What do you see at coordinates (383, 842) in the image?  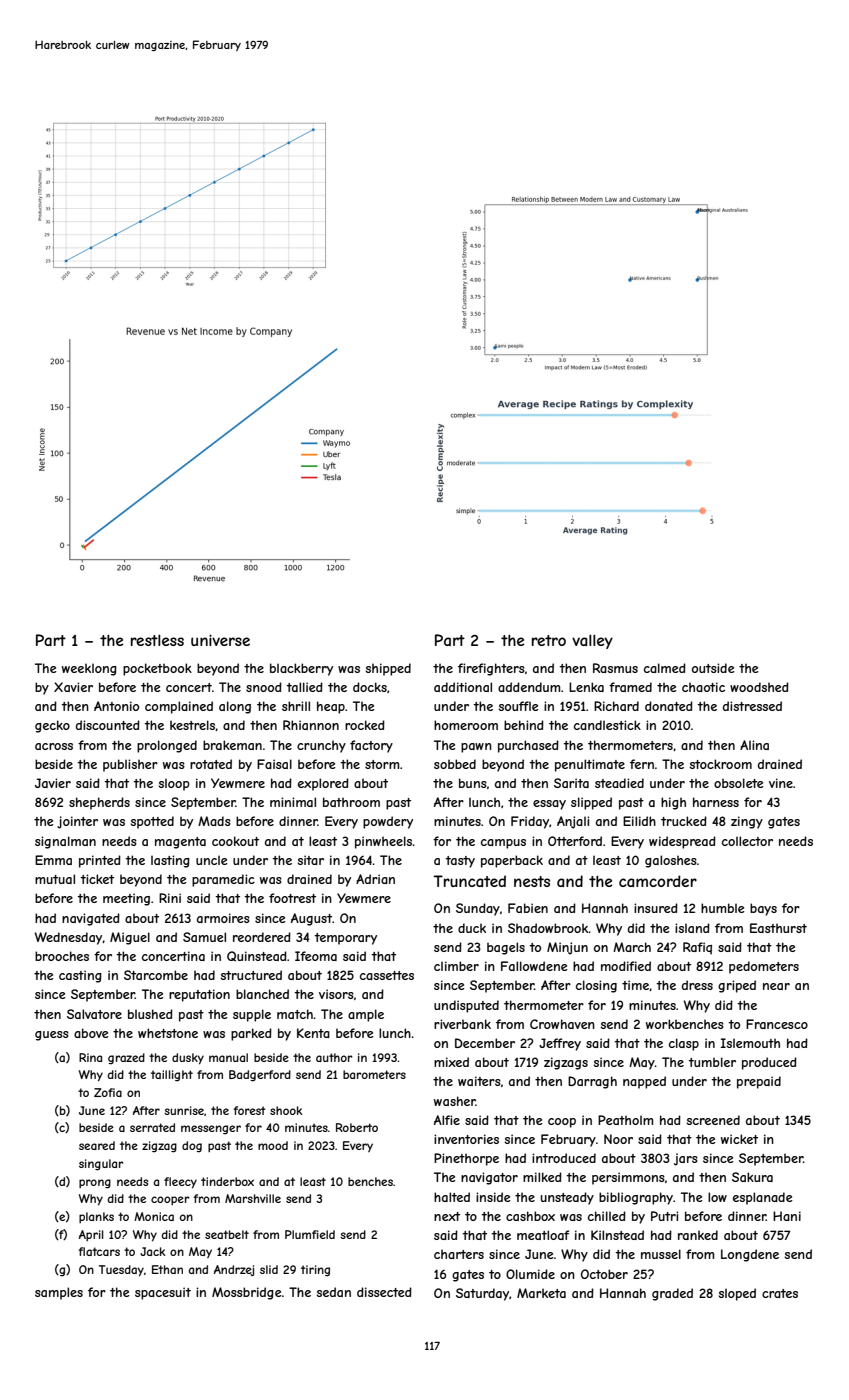 I see `pinwheels` at bounding box center [383, 842].
